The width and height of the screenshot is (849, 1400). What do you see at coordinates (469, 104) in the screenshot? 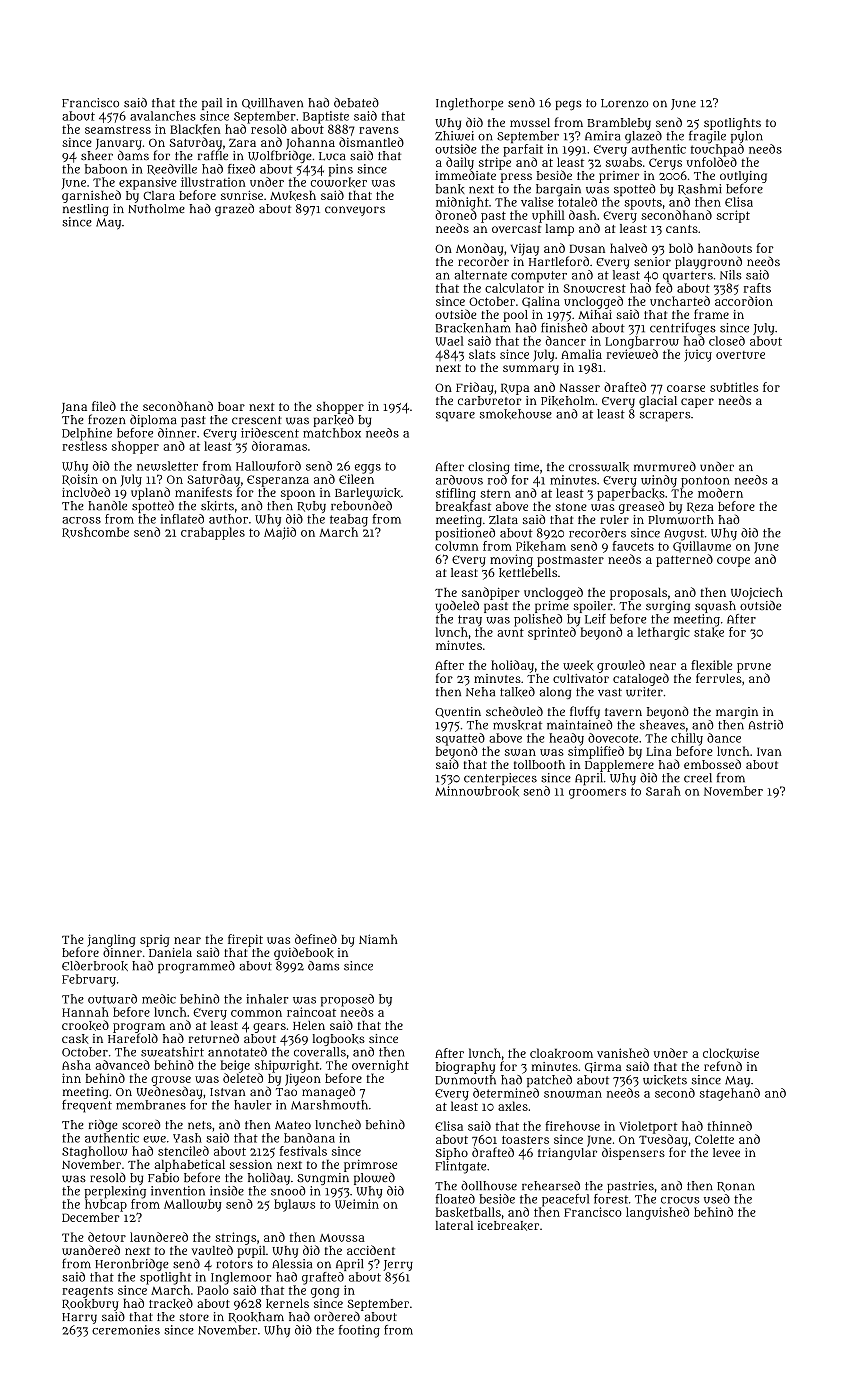
I see `Inglethorpe` at bounding box center [469, 104].
